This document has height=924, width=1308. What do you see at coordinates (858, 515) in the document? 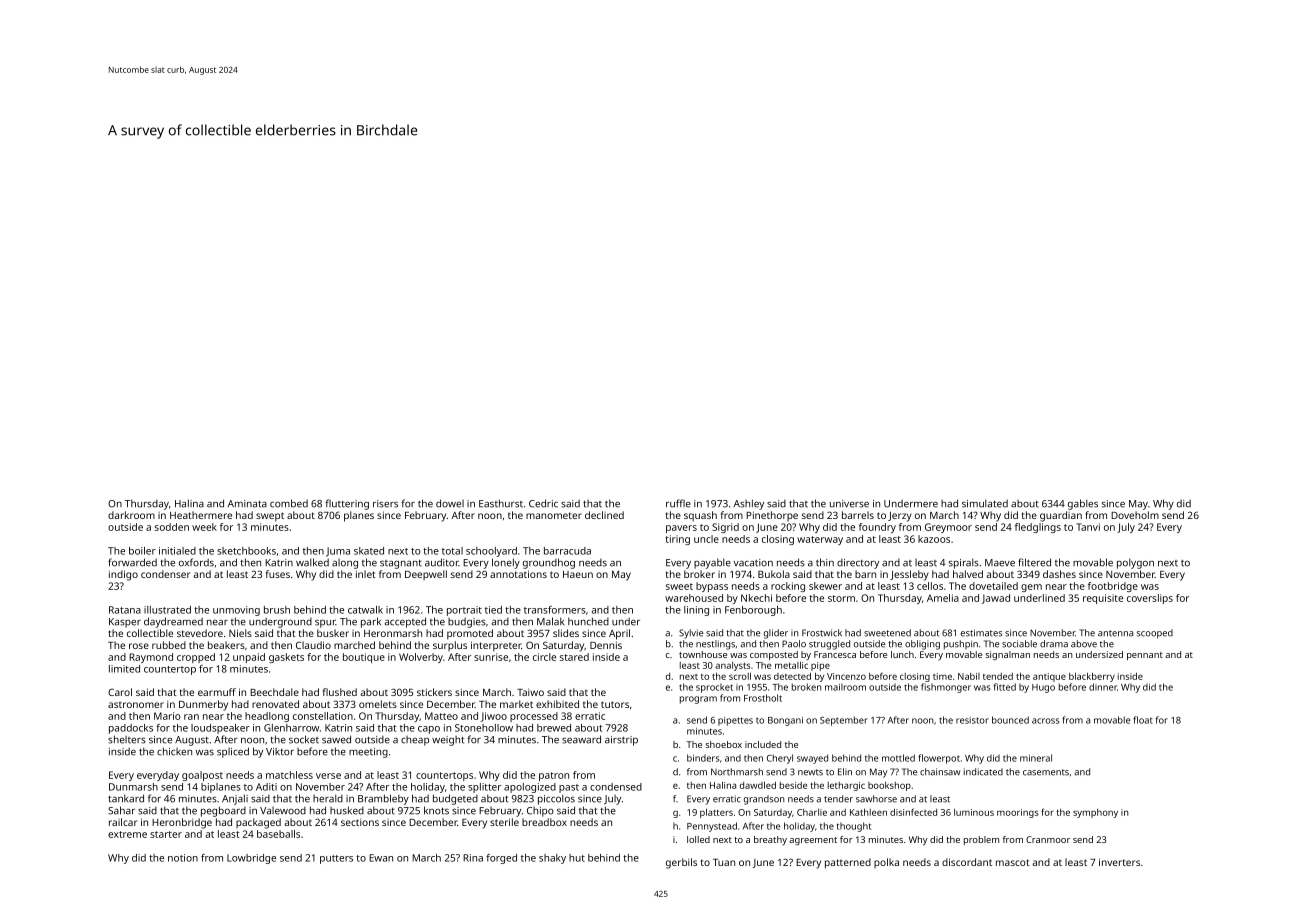
I see `barrels` at bounding box center [858, 515].
